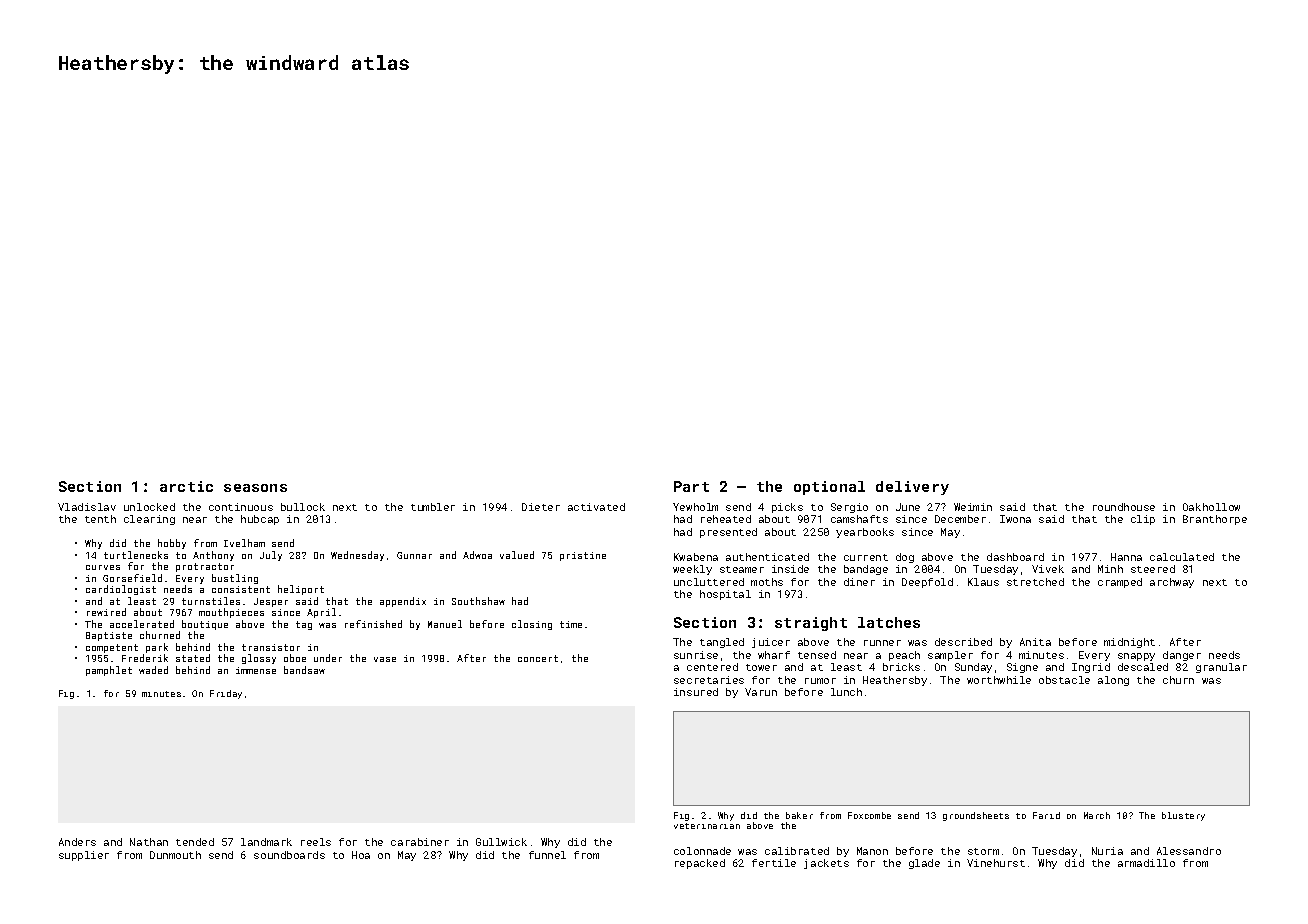 Image resolution: width=1308 pixels, height=924 pixels. Describe the element at coordinates (226, 694) in the document. I see `Friday` at that location.
